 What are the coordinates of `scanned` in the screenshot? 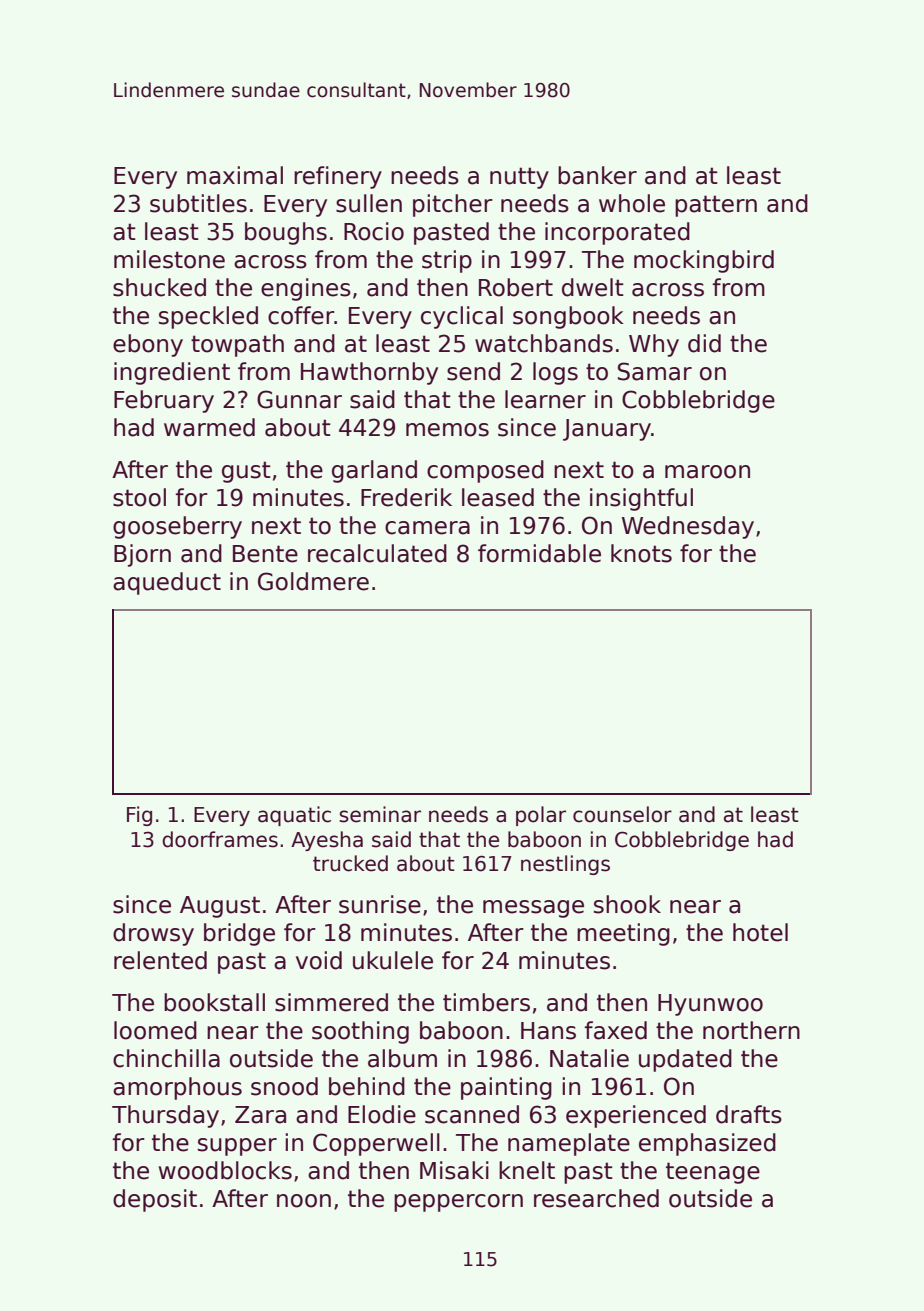 It's located at (472, 1114).
